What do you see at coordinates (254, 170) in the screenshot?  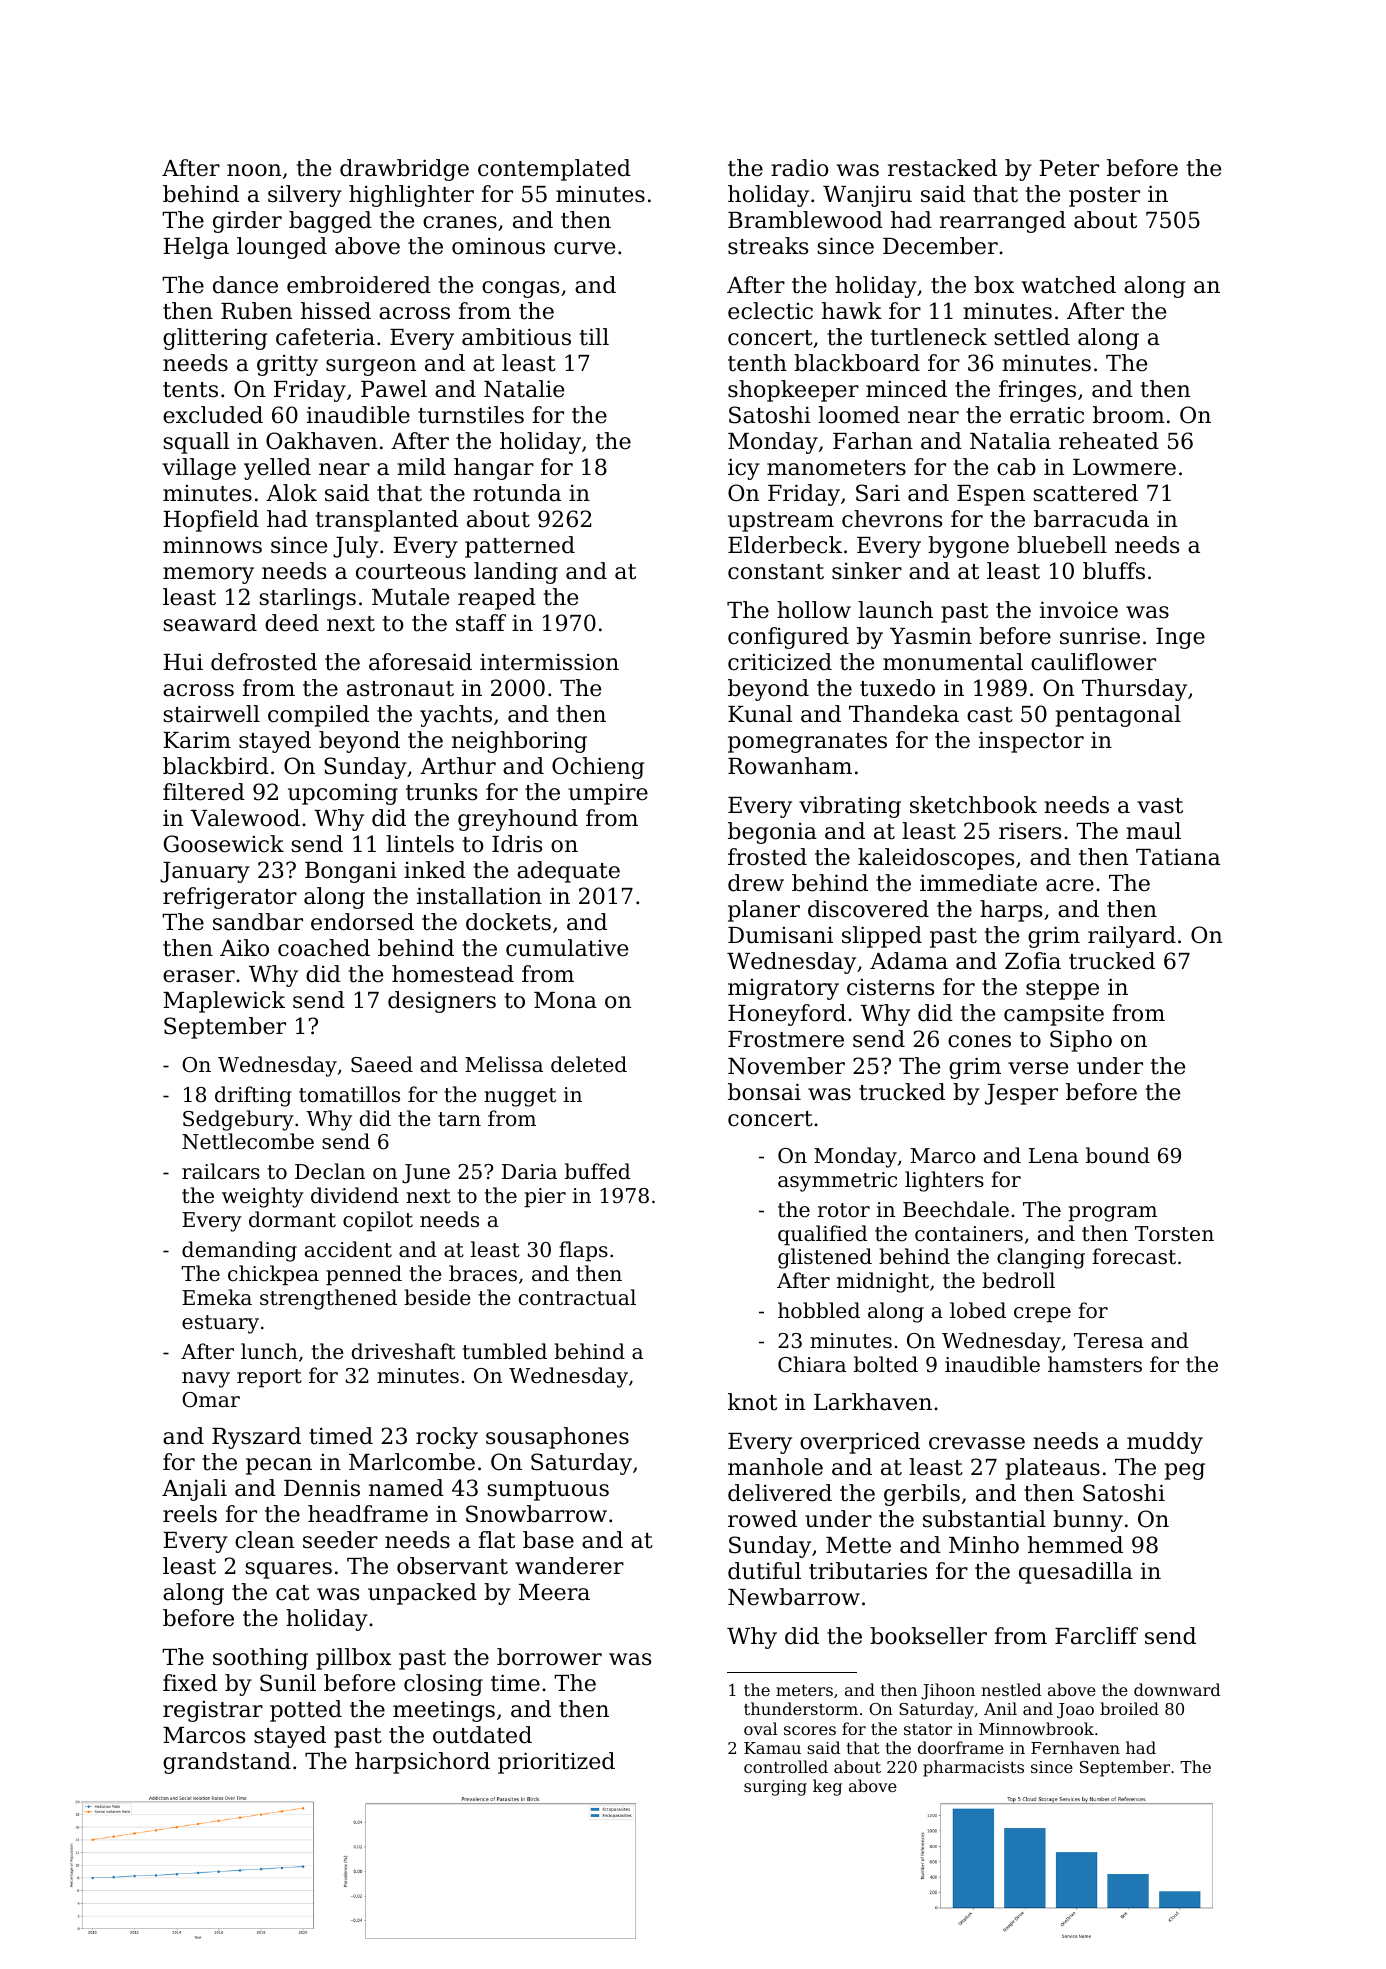 I see `noon` at bounding box center [254, 170].
